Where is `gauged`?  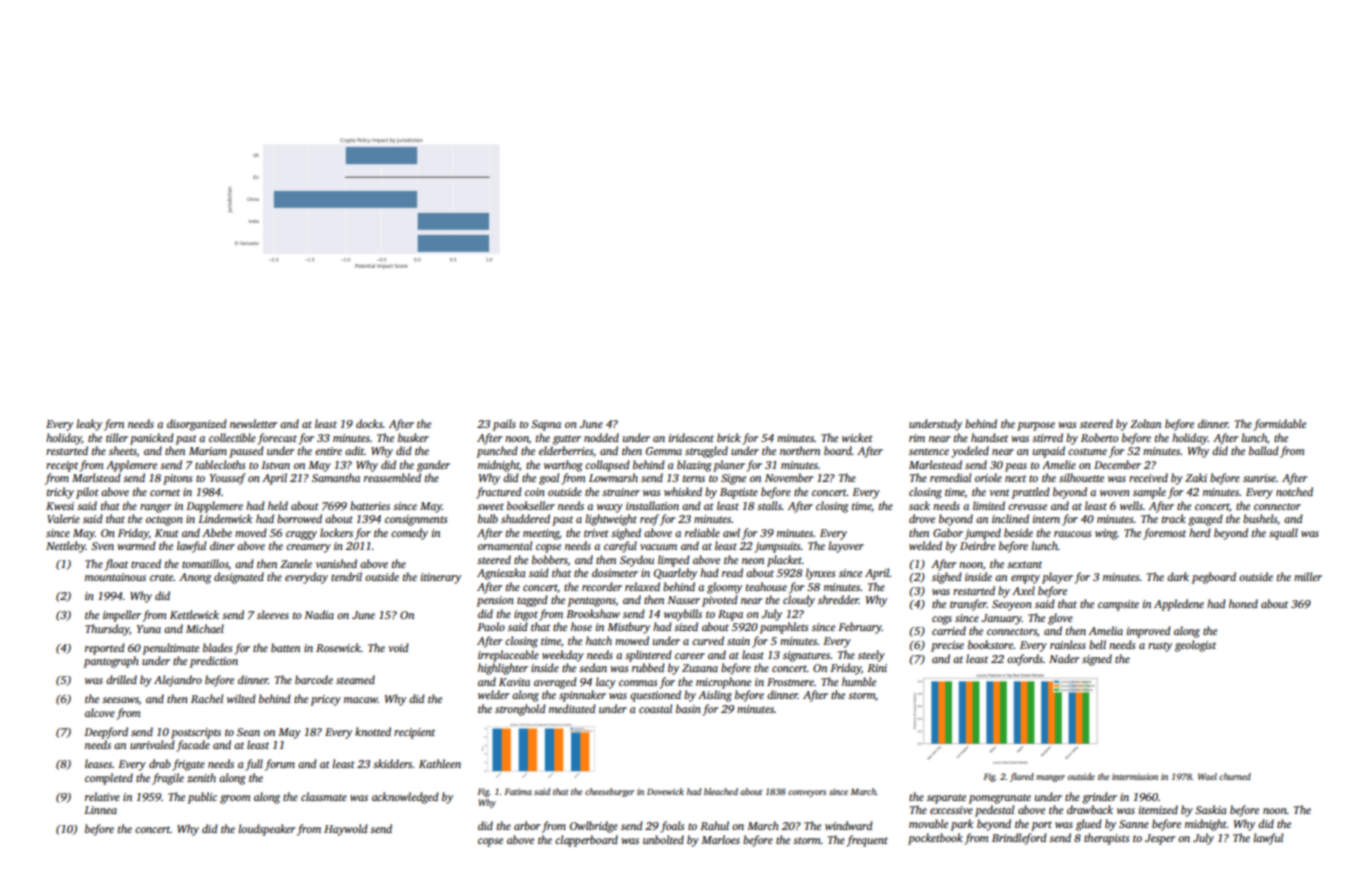
gauged is located at coordinates (1205, 520).
